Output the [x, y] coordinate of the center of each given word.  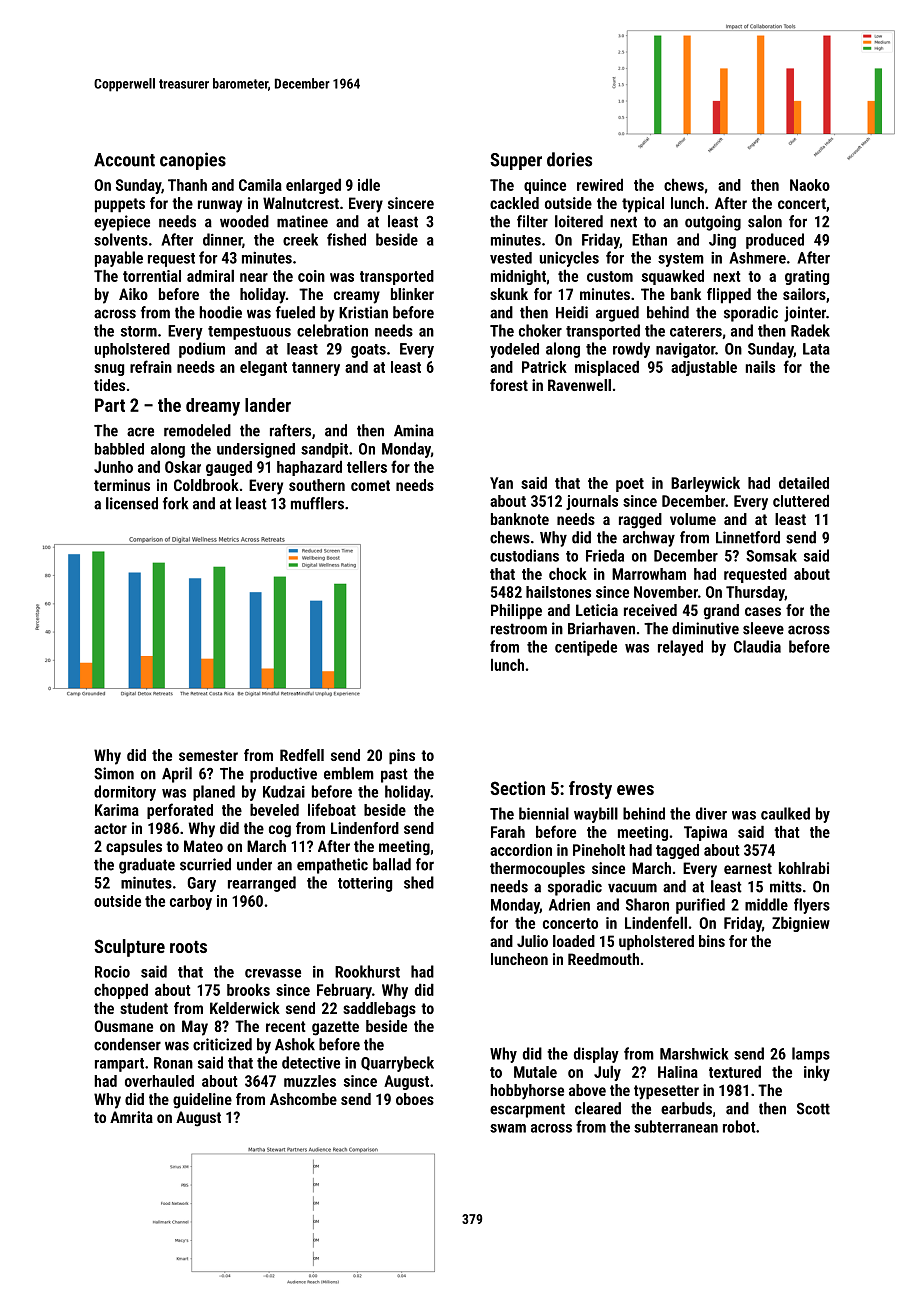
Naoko [810, 185]
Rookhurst [367, 971]
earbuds [686, 1108]
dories [569, 159]
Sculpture [129, 948]
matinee [302, 221]
